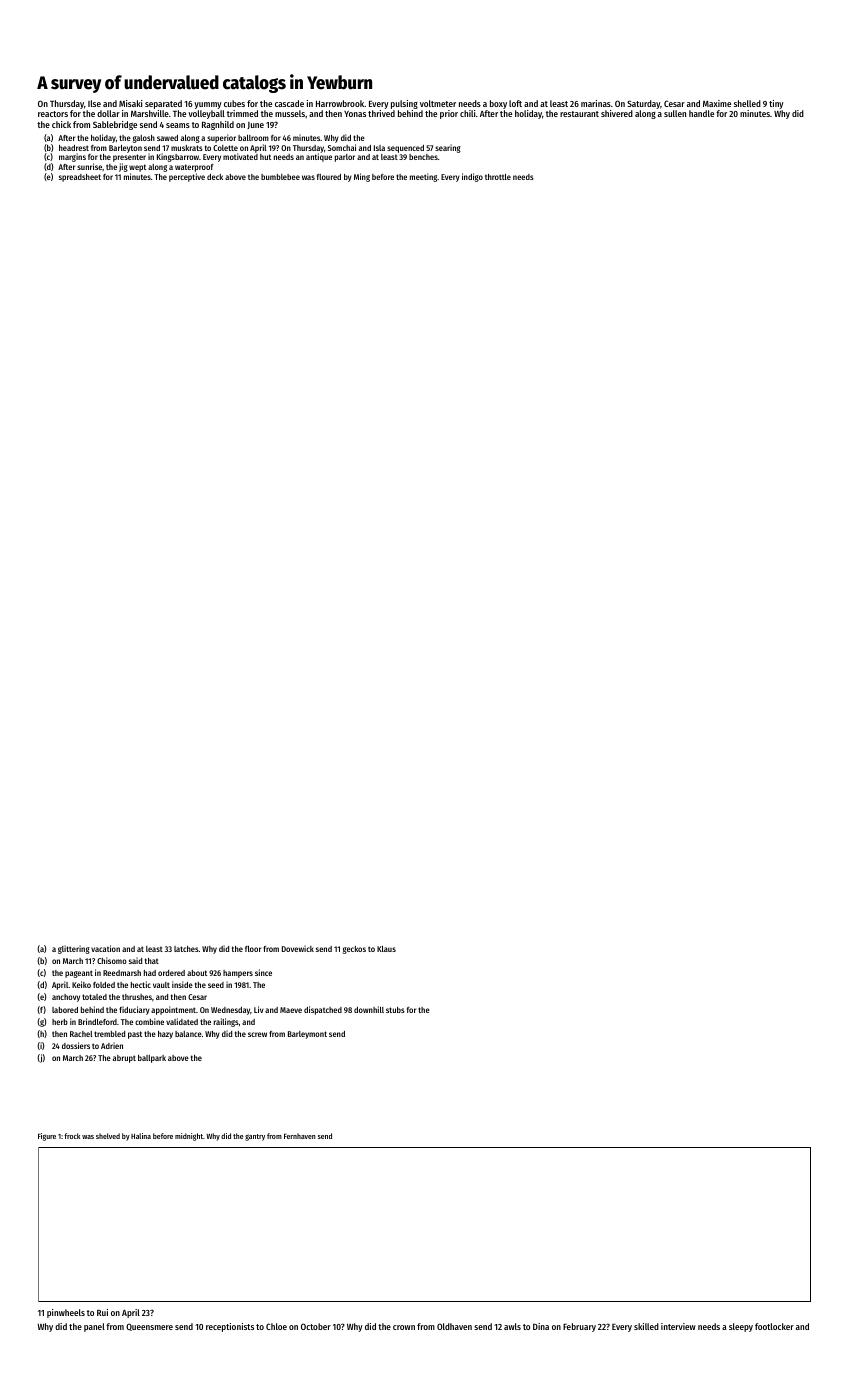 The height and width of the screenshot is (1400, 849). Describe the element at coordinates (186, 949) in the screenshot. I see `latches` at that location.
